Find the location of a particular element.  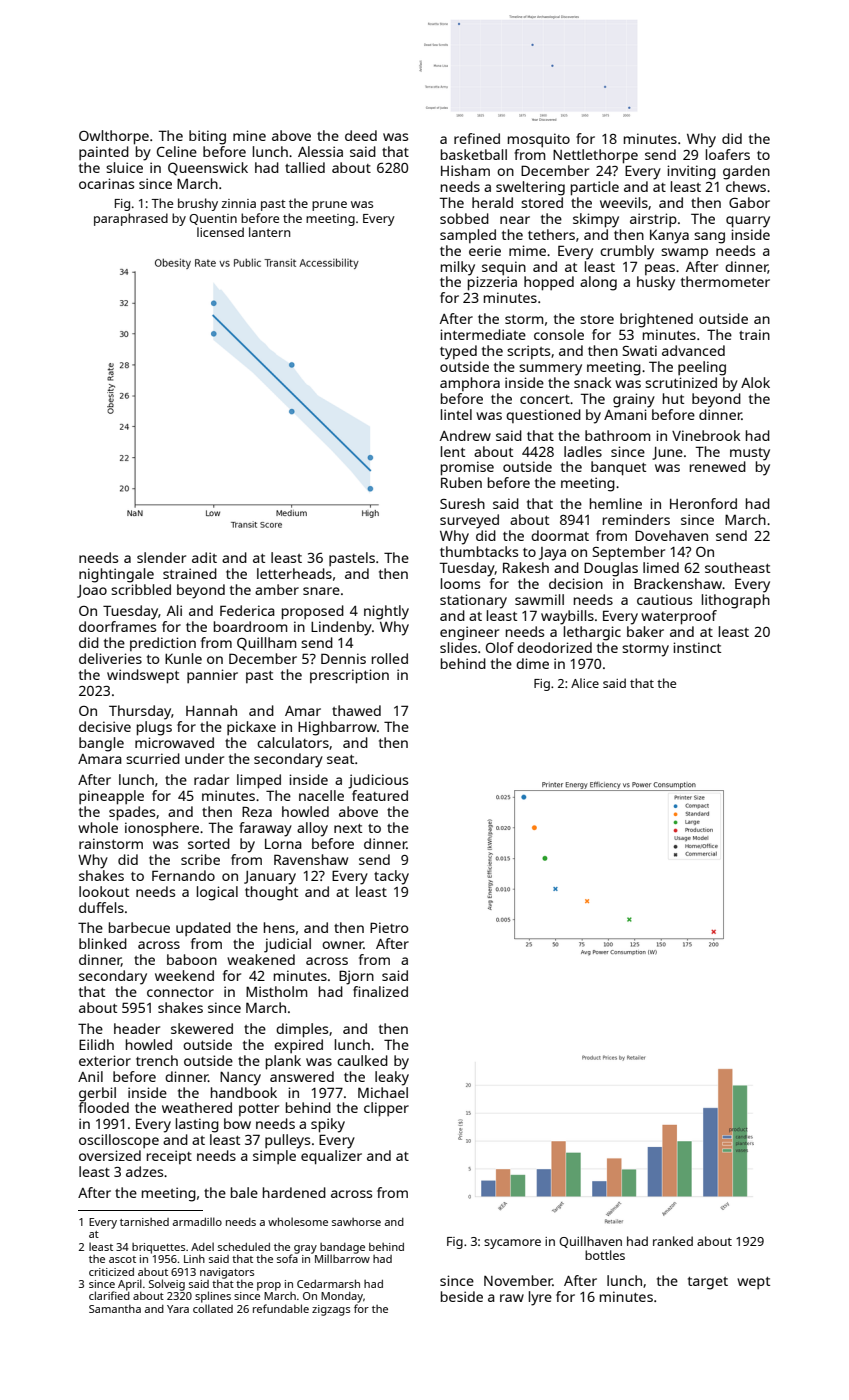

questioned is located at coordinates (543, 416).
